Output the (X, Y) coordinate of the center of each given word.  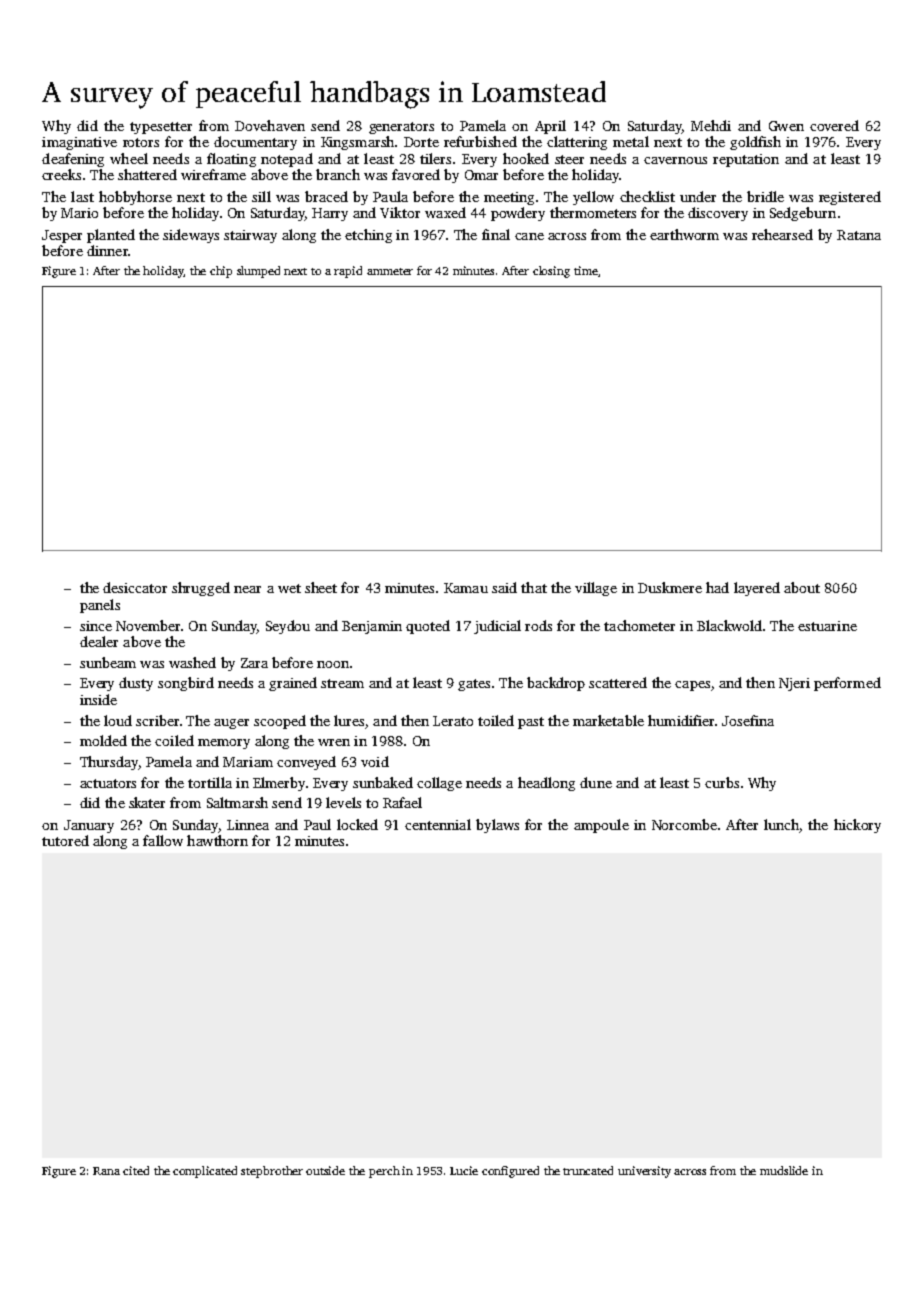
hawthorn (217, 840)
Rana (106, 1171)
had (717, 587)
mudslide (784, 1170)
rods (538, 625)
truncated (588, 1170)
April (550, 127)
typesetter (161, 128)
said (504, 587)
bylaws (497, 826)
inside (98, 699)
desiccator (135, 587)
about (802, 587)
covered (834, 125)
